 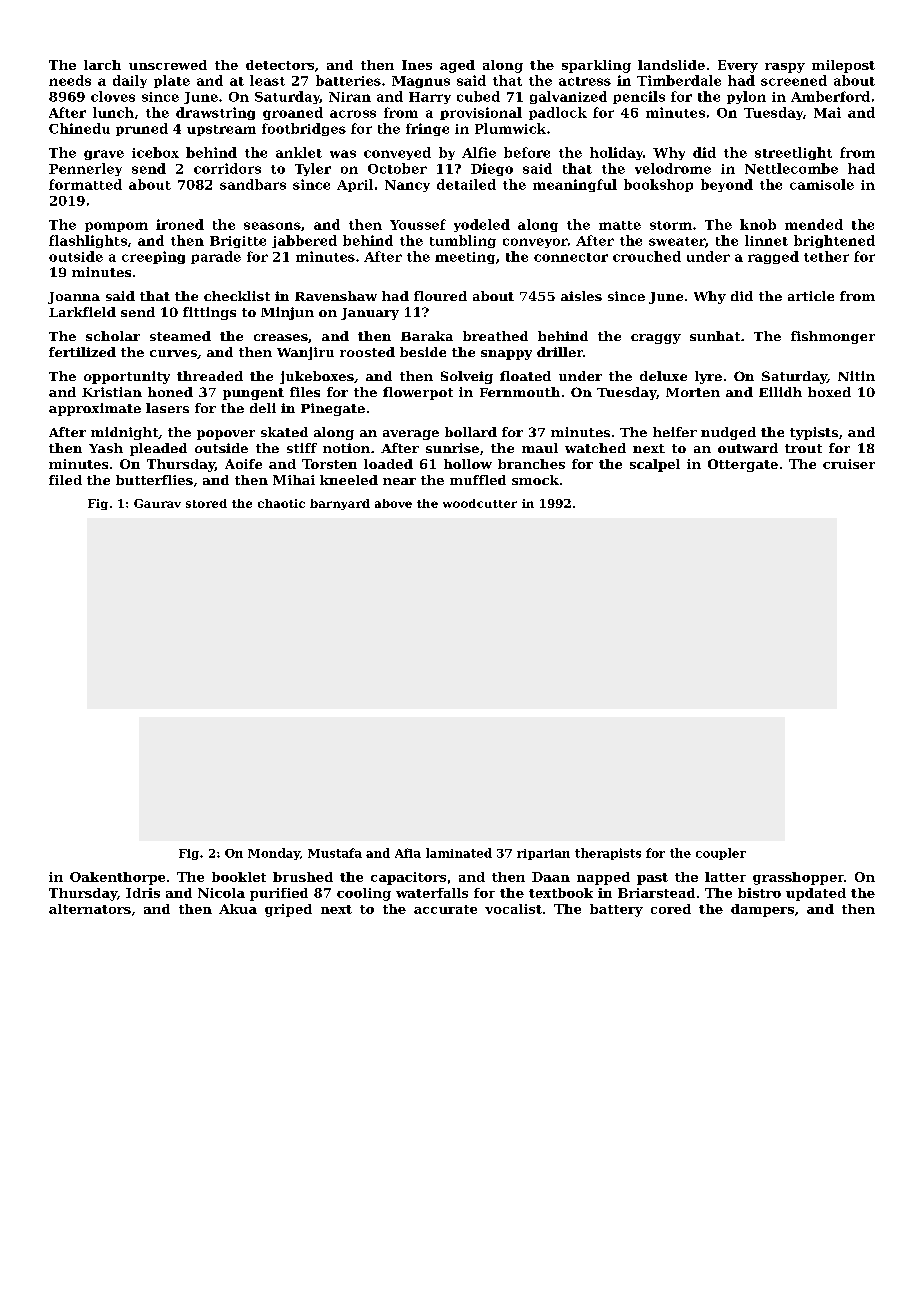 What do you see at coordinates (393, 503) in the screenshot?
I see `above` at bounding box center [393, 503].
